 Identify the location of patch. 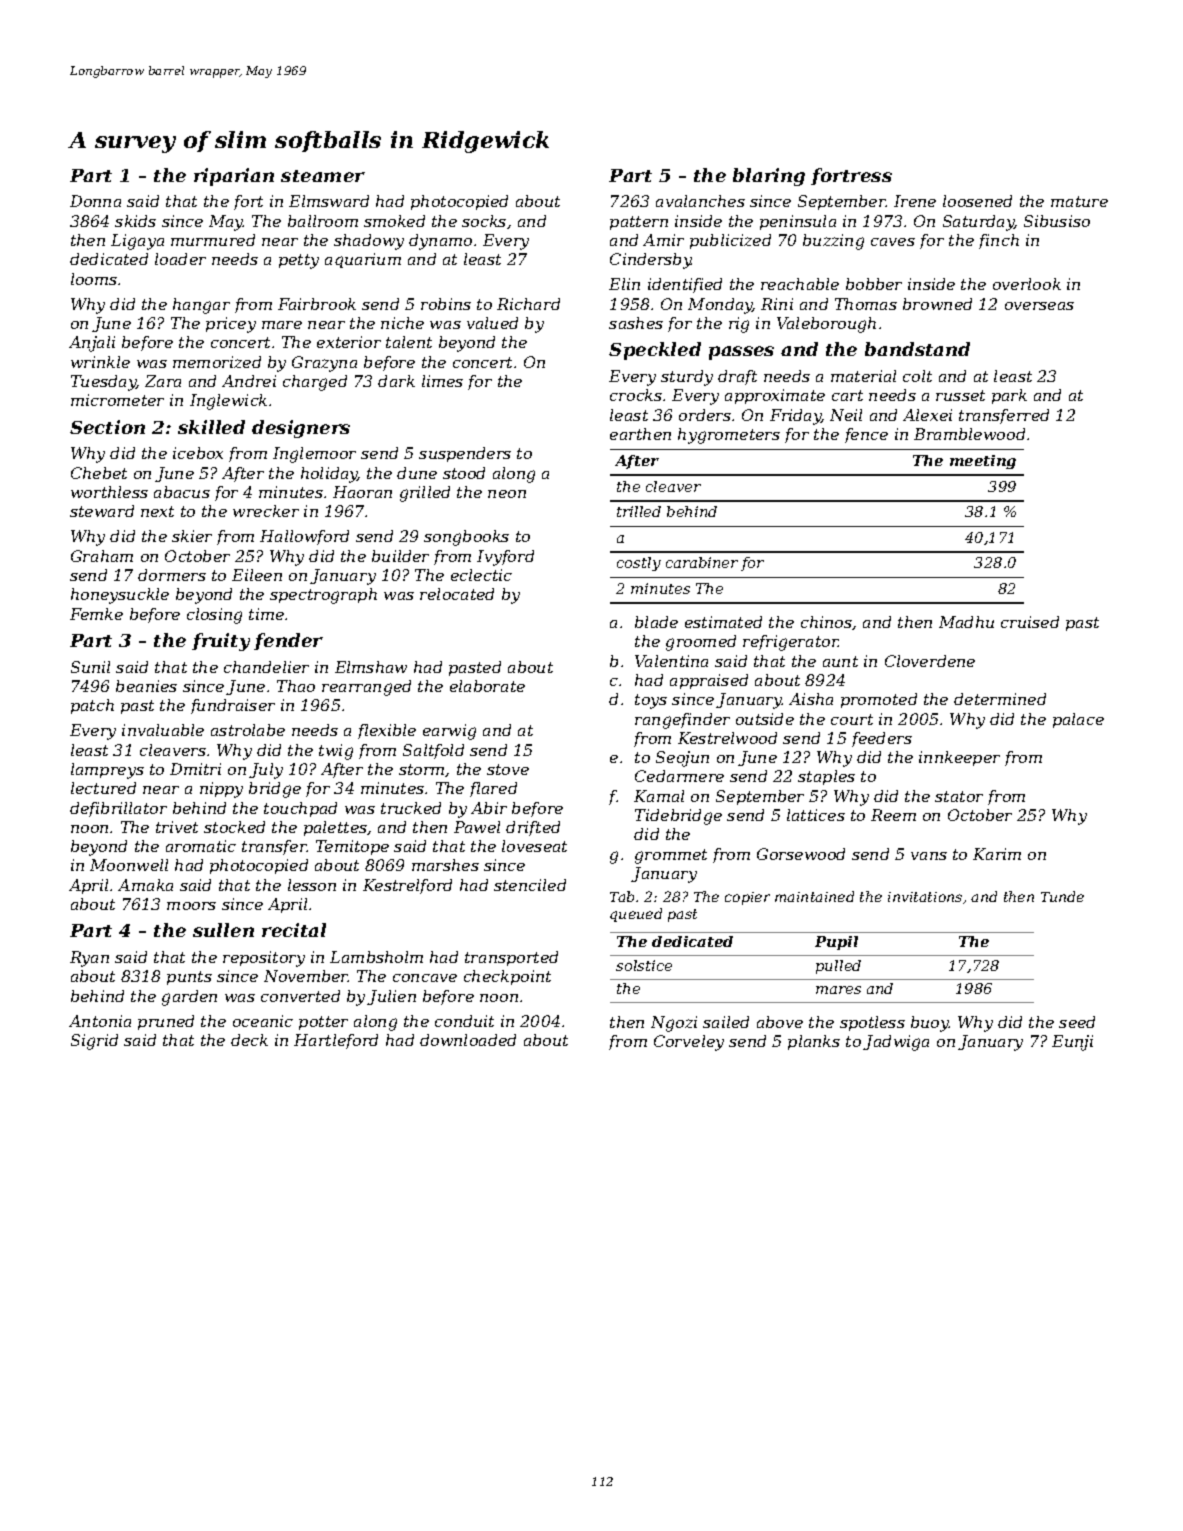
(92, 706).
